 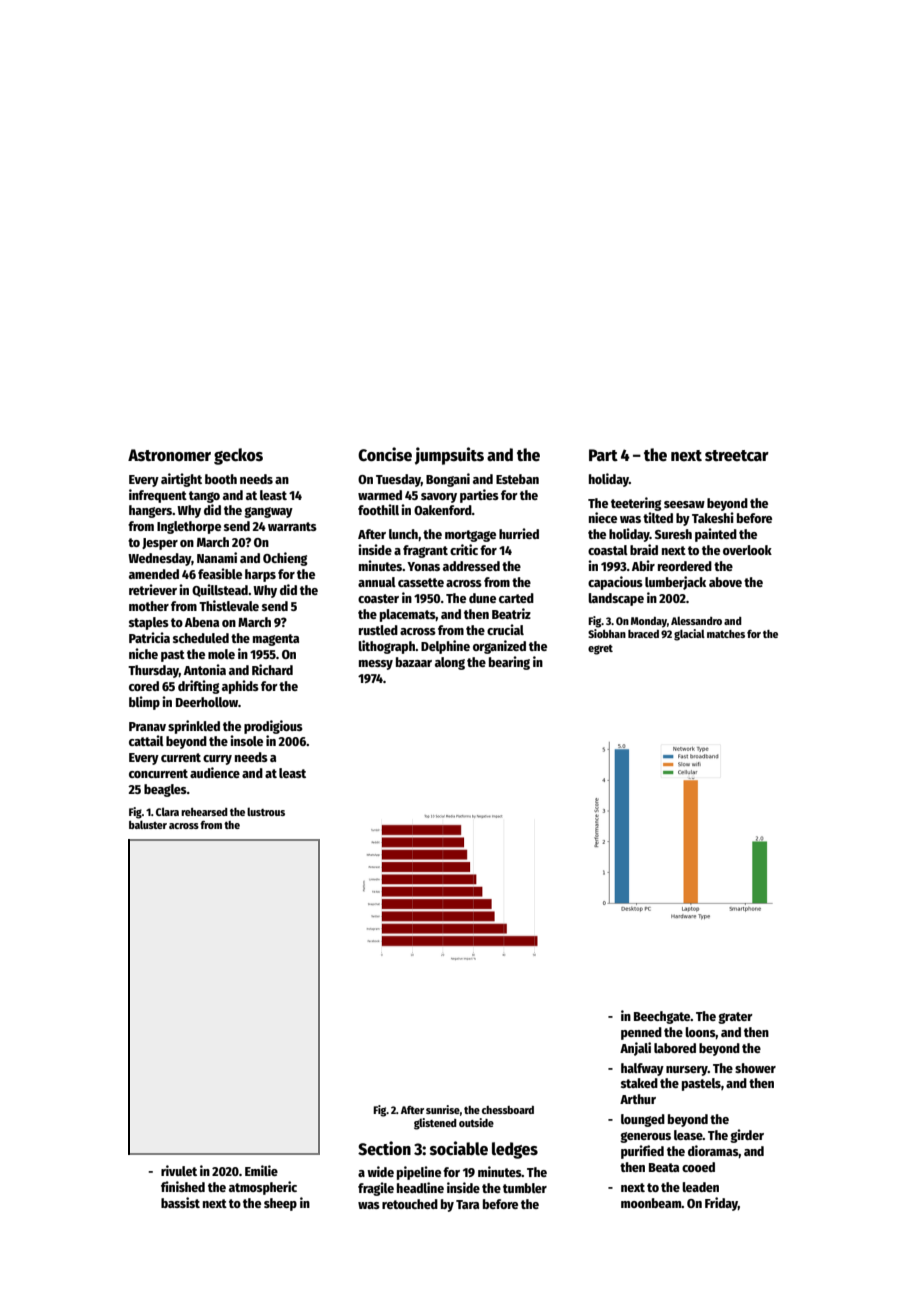 I want to click on grater, so click(x=735, y=1018).
